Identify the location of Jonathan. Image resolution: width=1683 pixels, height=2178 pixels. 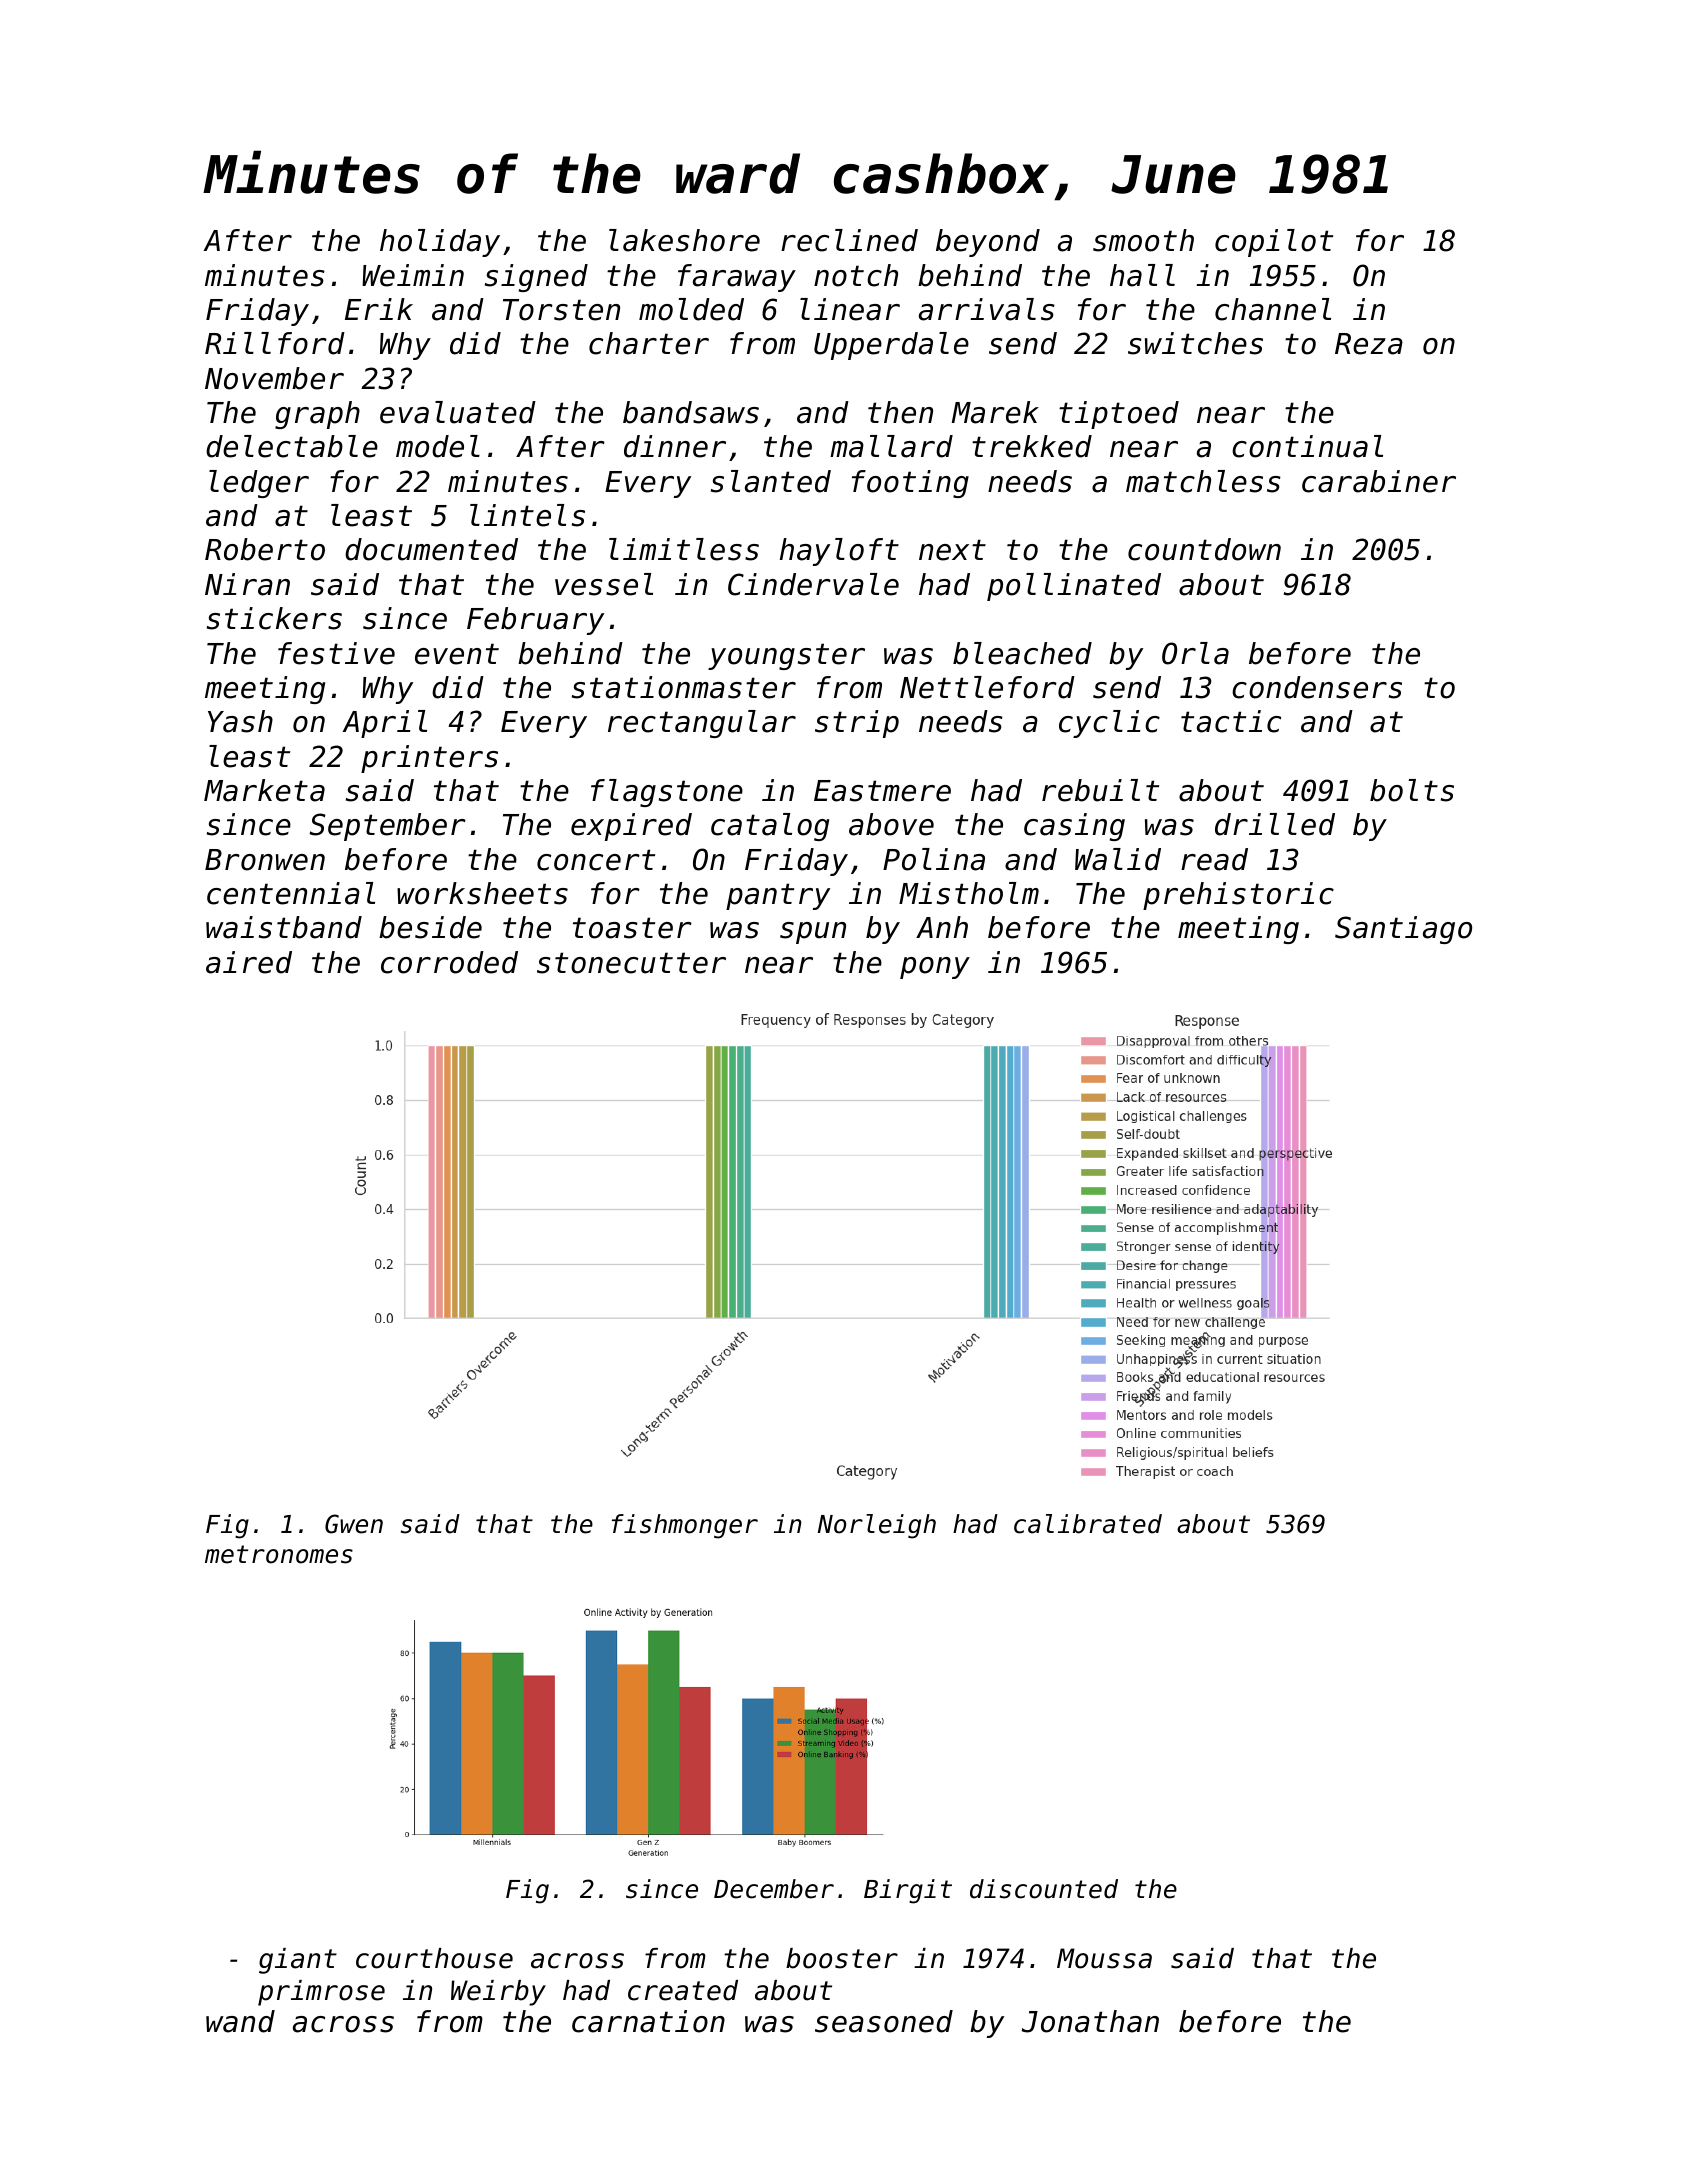
(1090, 2021).
